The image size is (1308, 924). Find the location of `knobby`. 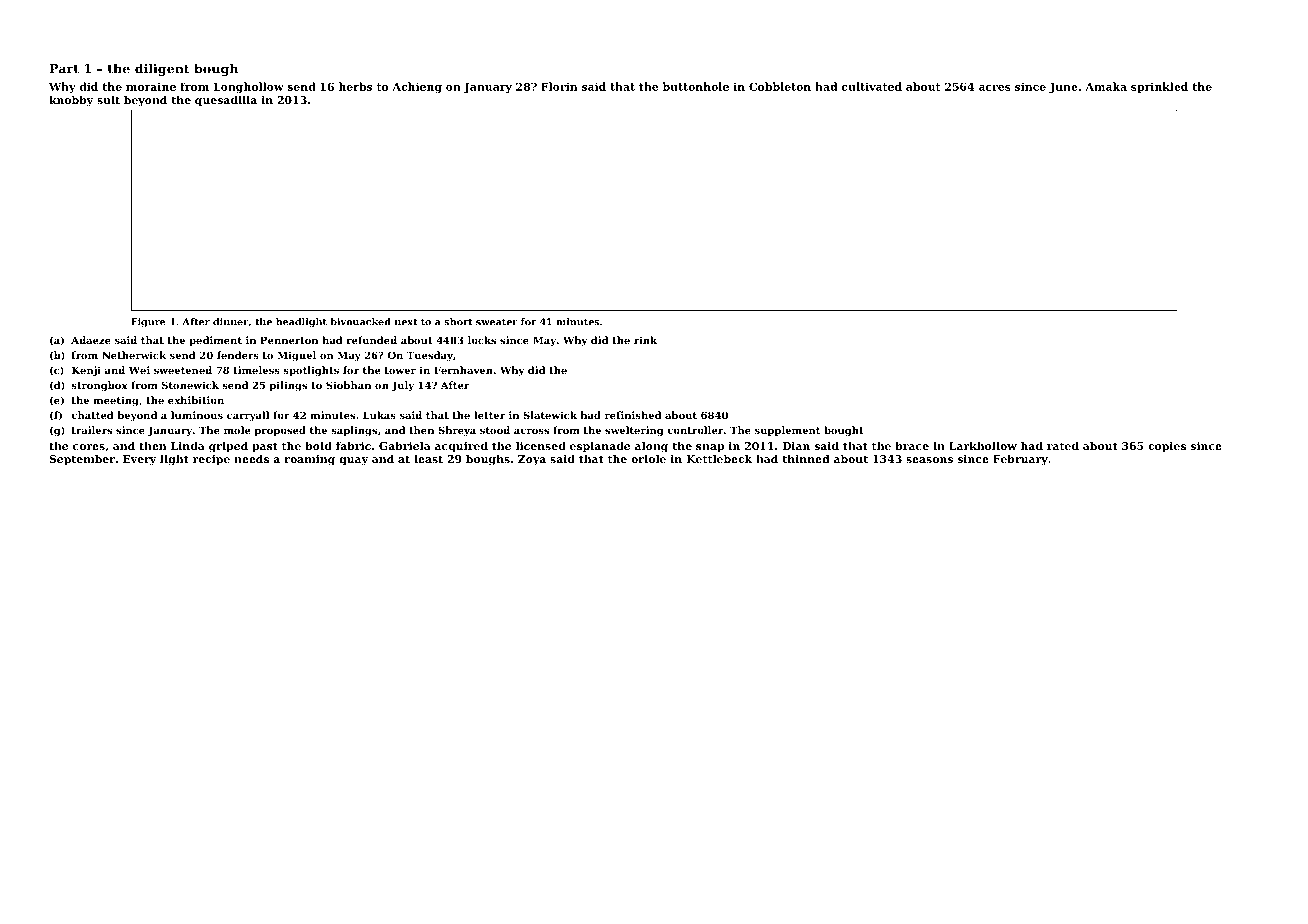

knobby is located at coordinates (71, 101).
